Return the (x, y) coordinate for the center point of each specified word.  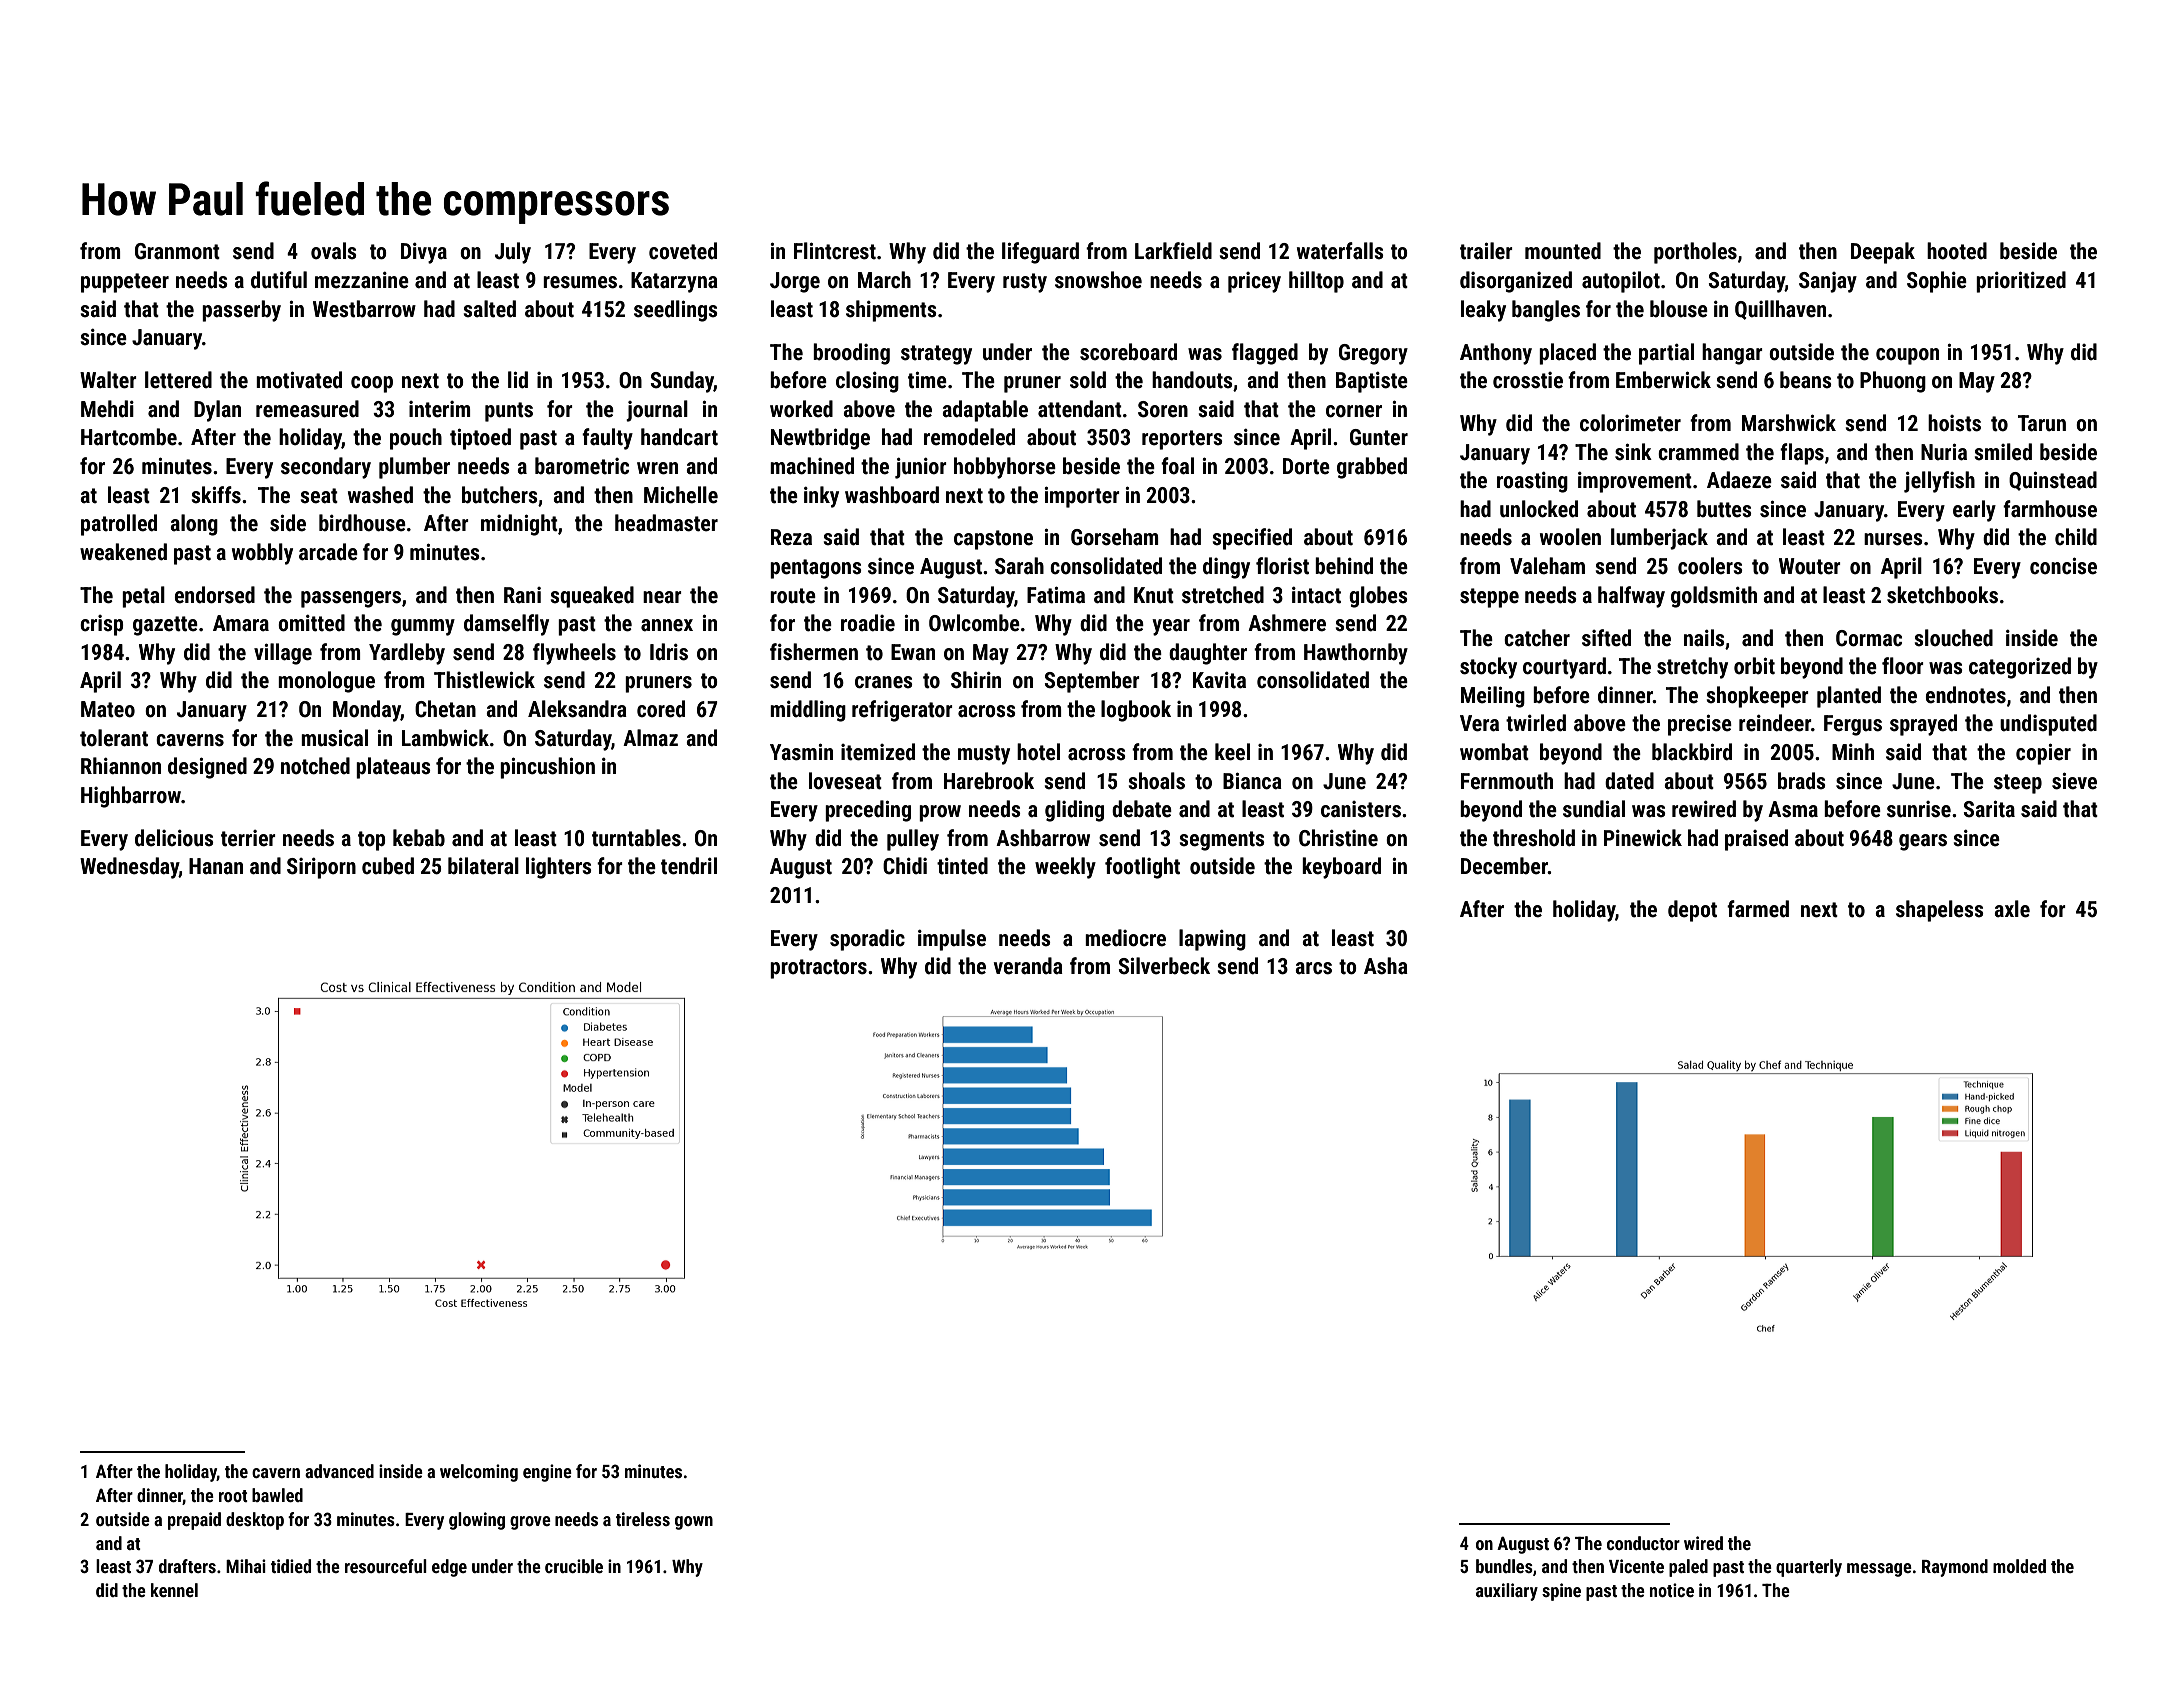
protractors (818, 969)
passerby (241, 311)
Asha (1386, 966)
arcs (1313, 968)
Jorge (795, 282)
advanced (339, 1471)
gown (694, 1523)
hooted (1957, 251)
